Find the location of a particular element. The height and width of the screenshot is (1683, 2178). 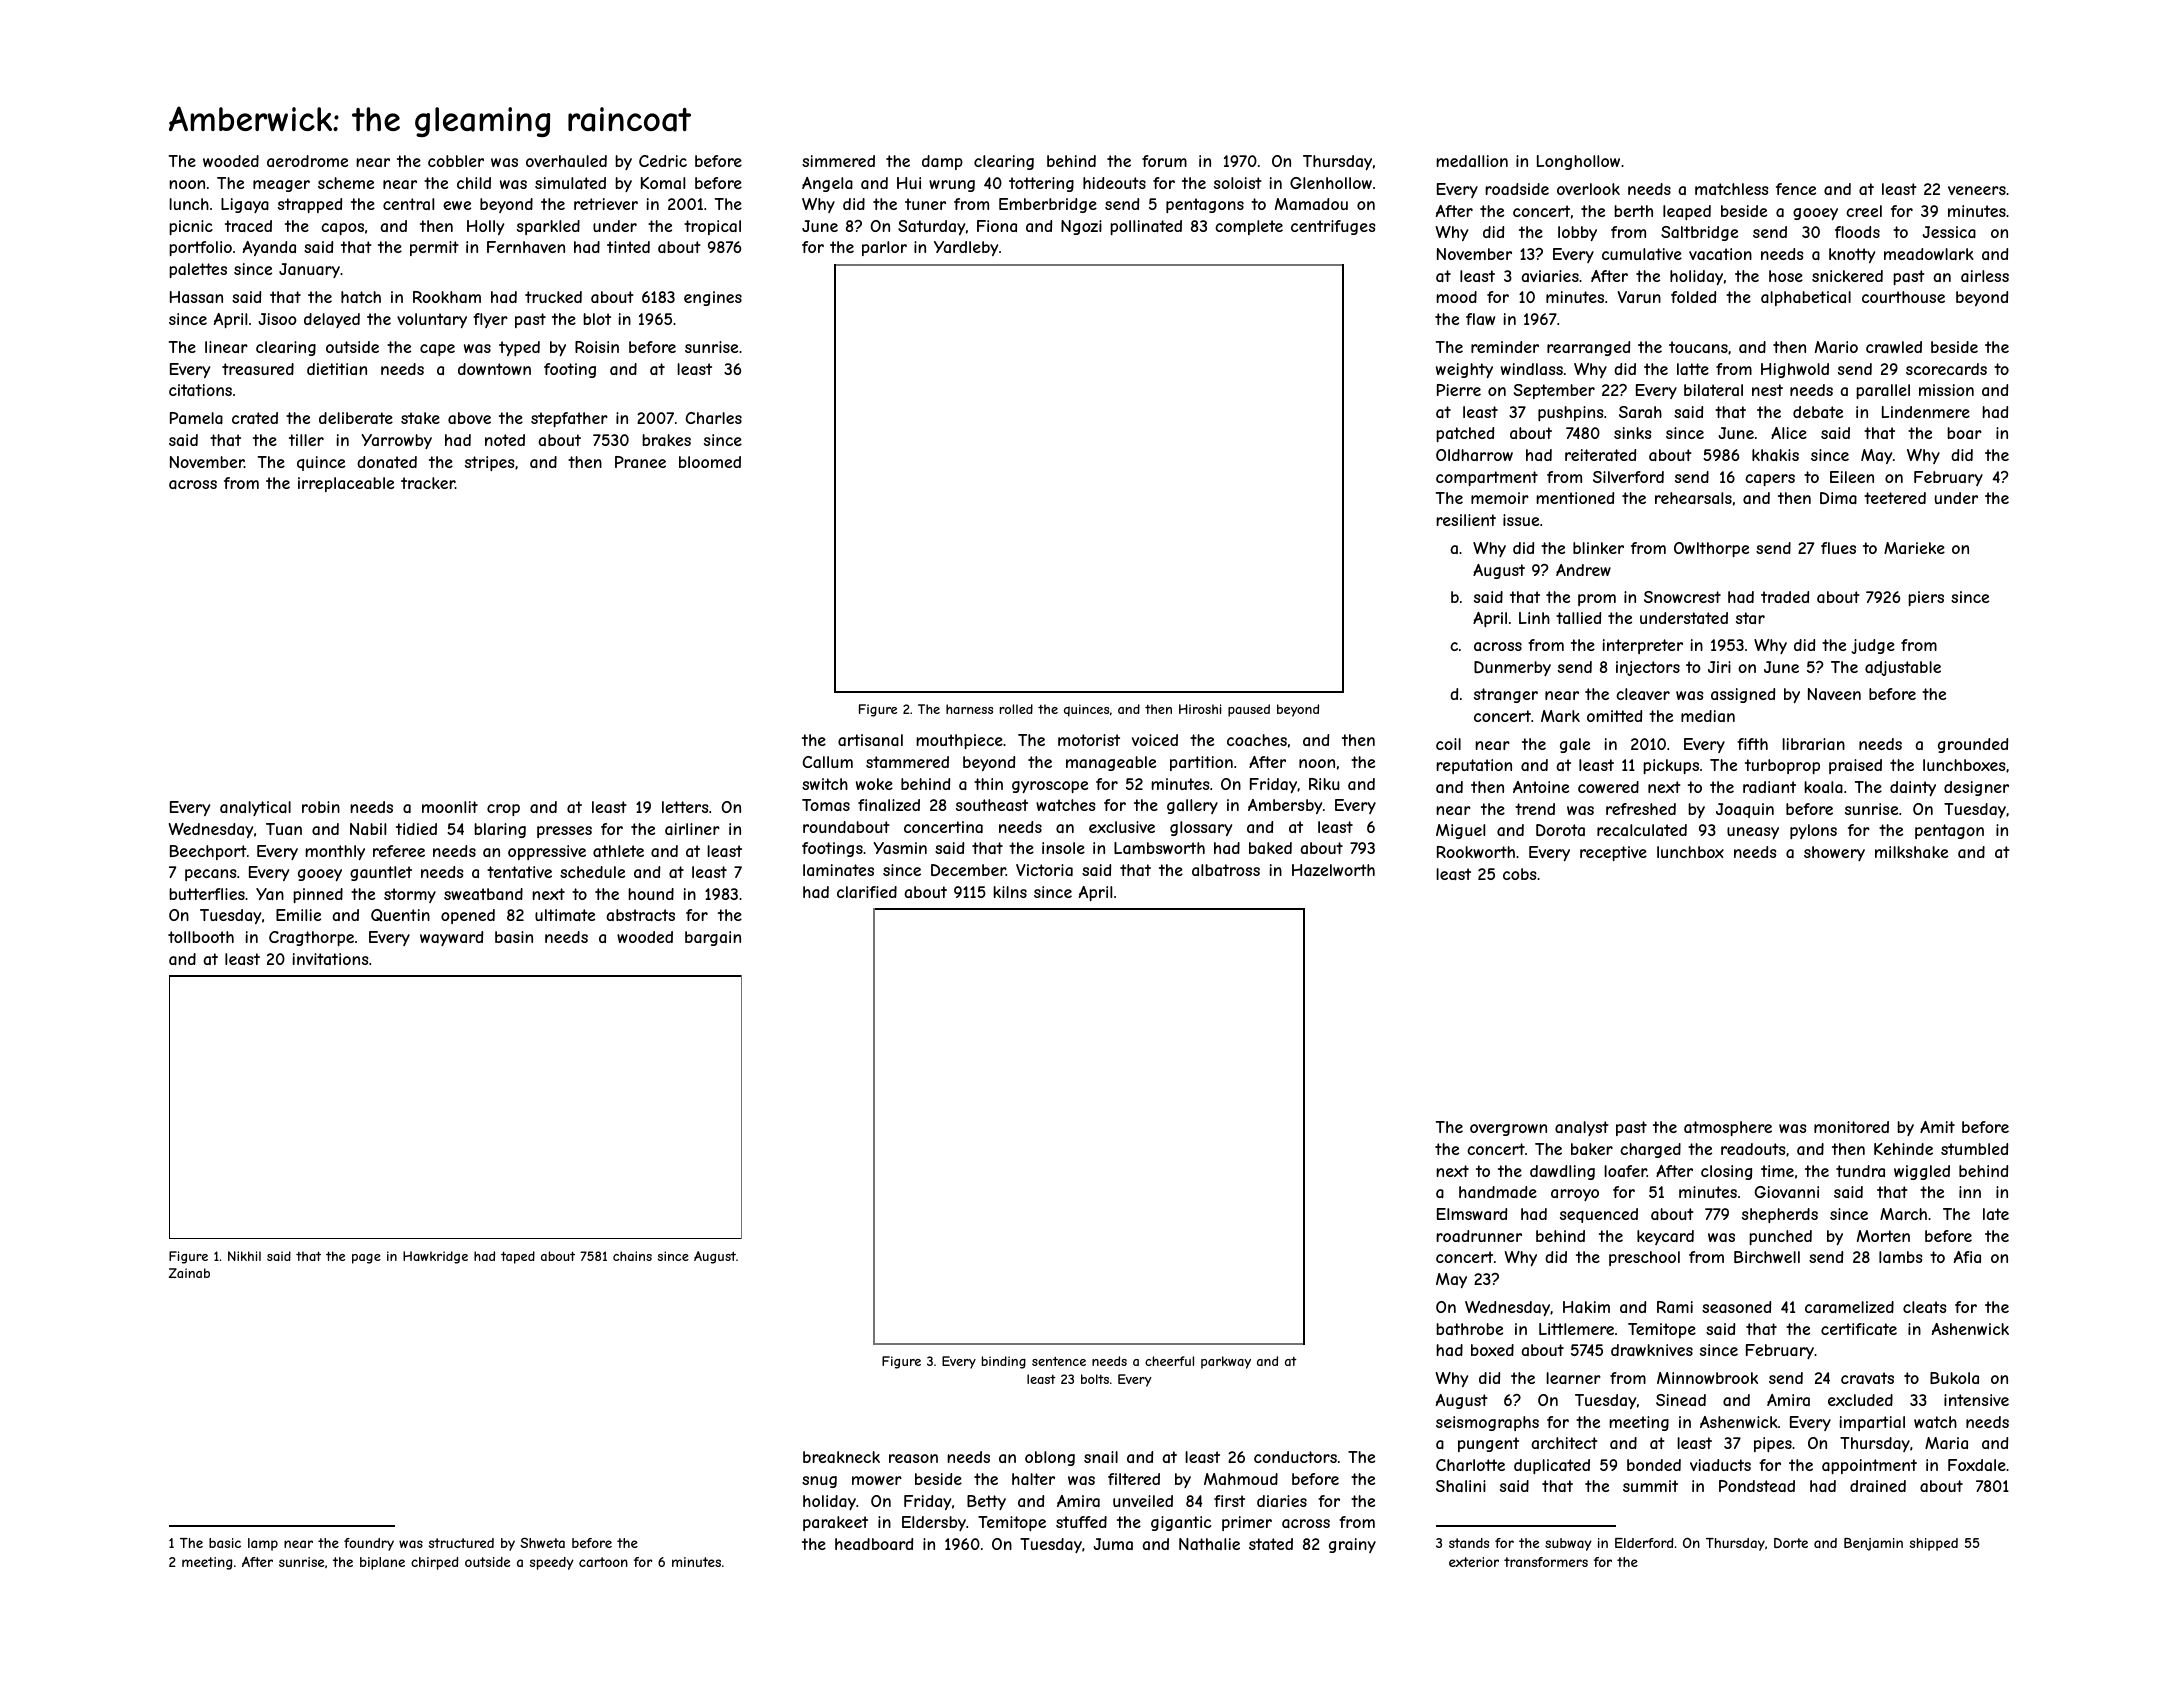

grainy is located at coordinates (1352, 1545).
